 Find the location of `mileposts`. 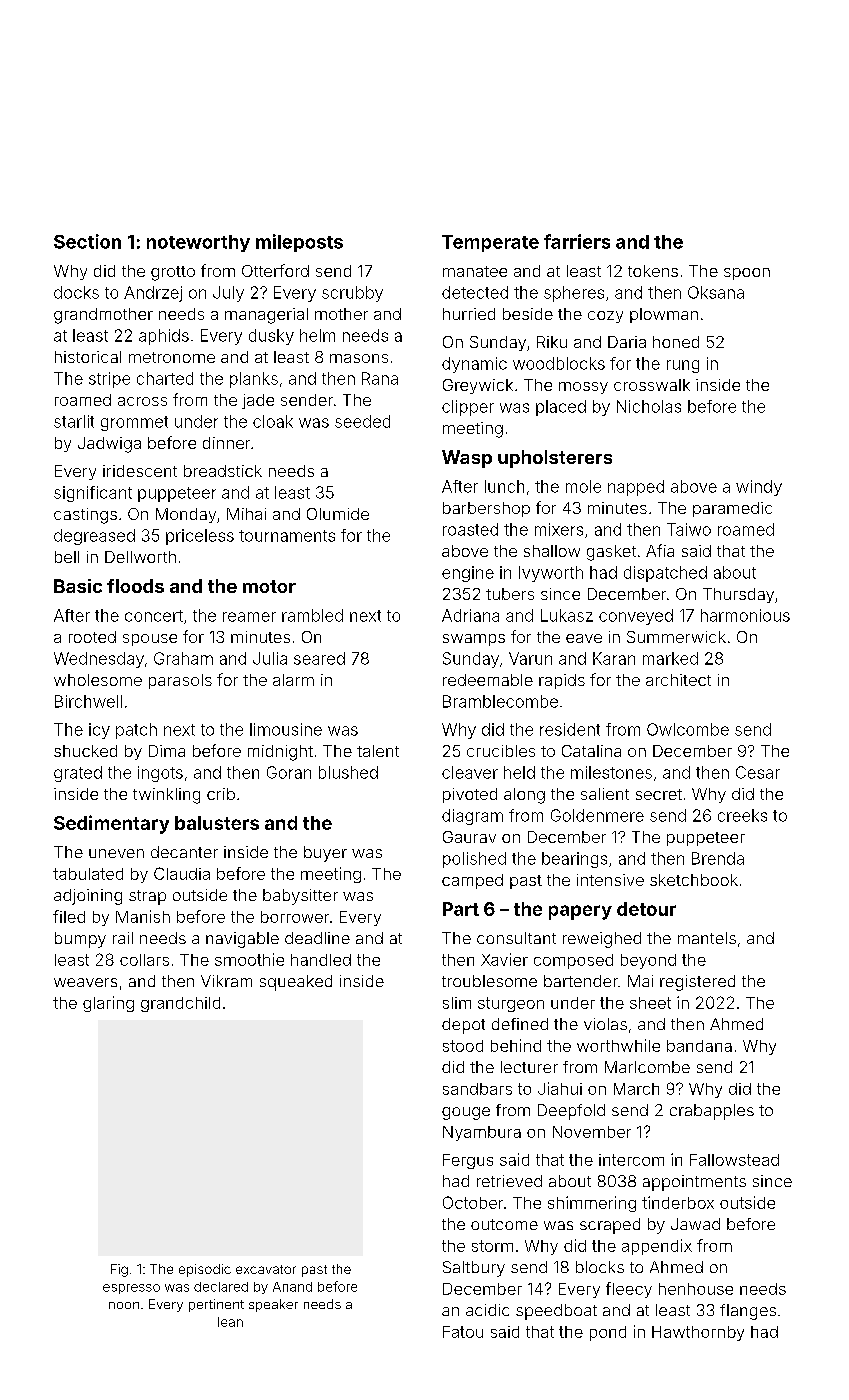

mileposts is located at coordinates (299, 243).
